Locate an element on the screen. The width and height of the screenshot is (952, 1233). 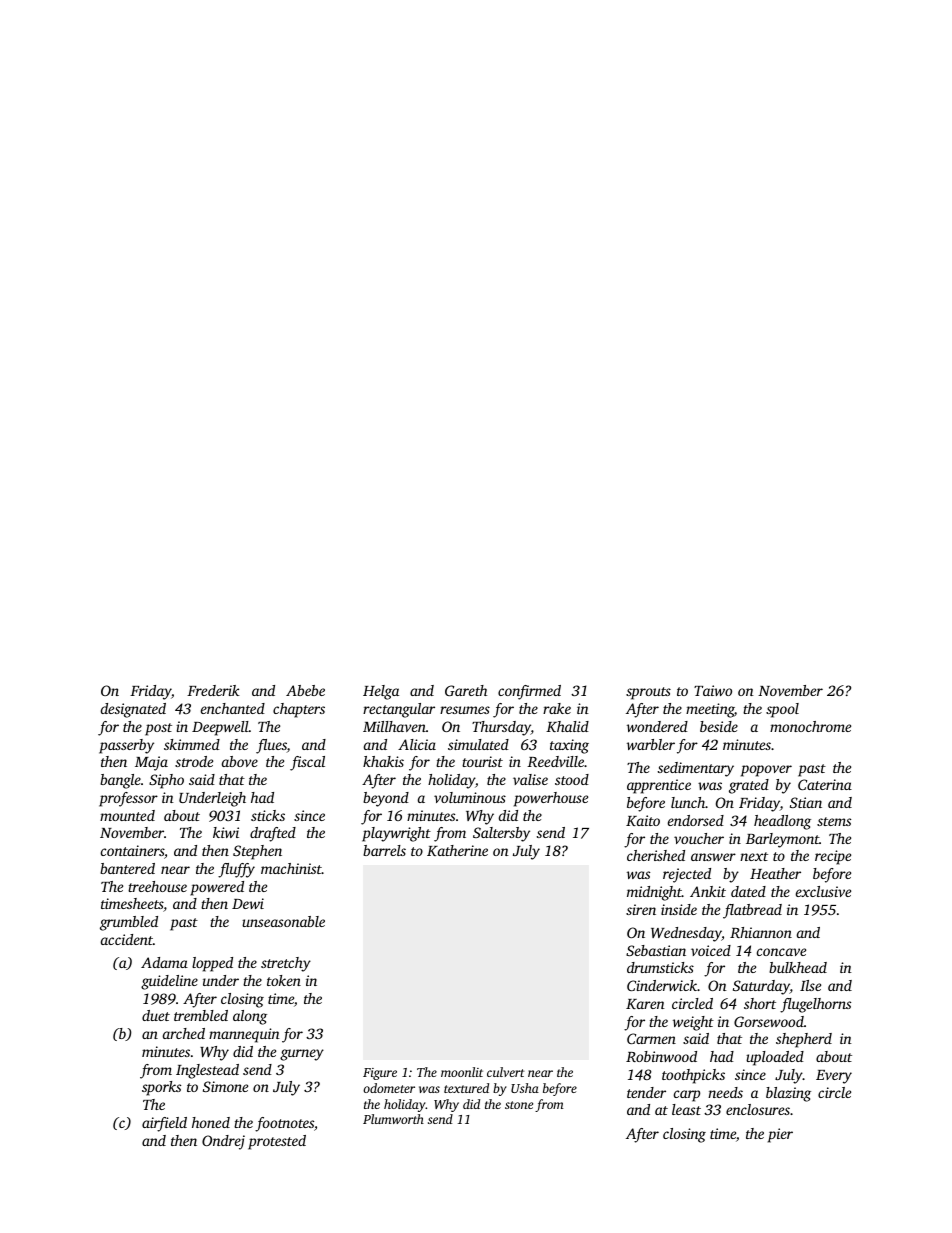
least is located at coordinates (686, 1109).
